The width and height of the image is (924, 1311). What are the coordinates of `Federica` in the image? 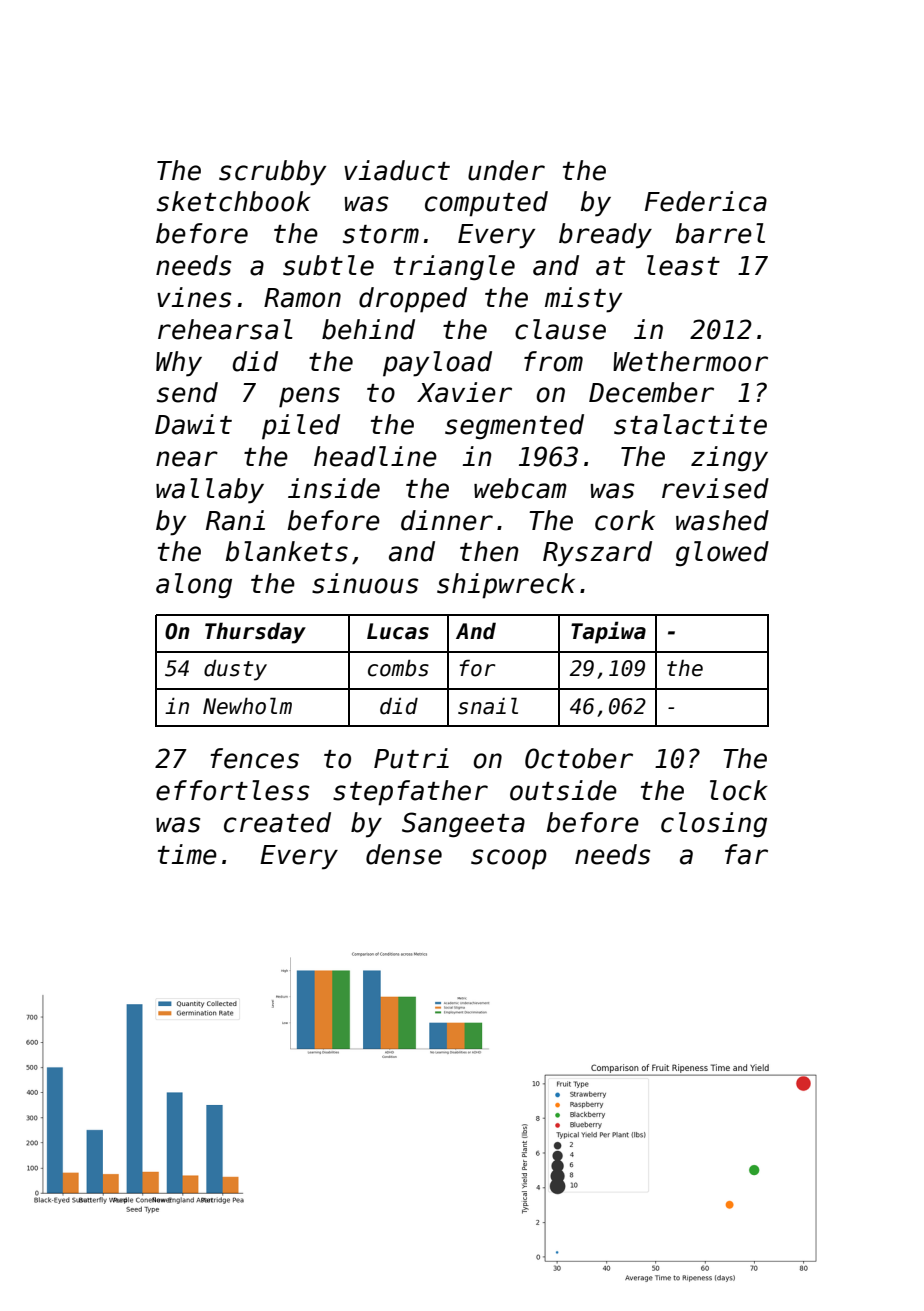 It's located at (706, 201).
